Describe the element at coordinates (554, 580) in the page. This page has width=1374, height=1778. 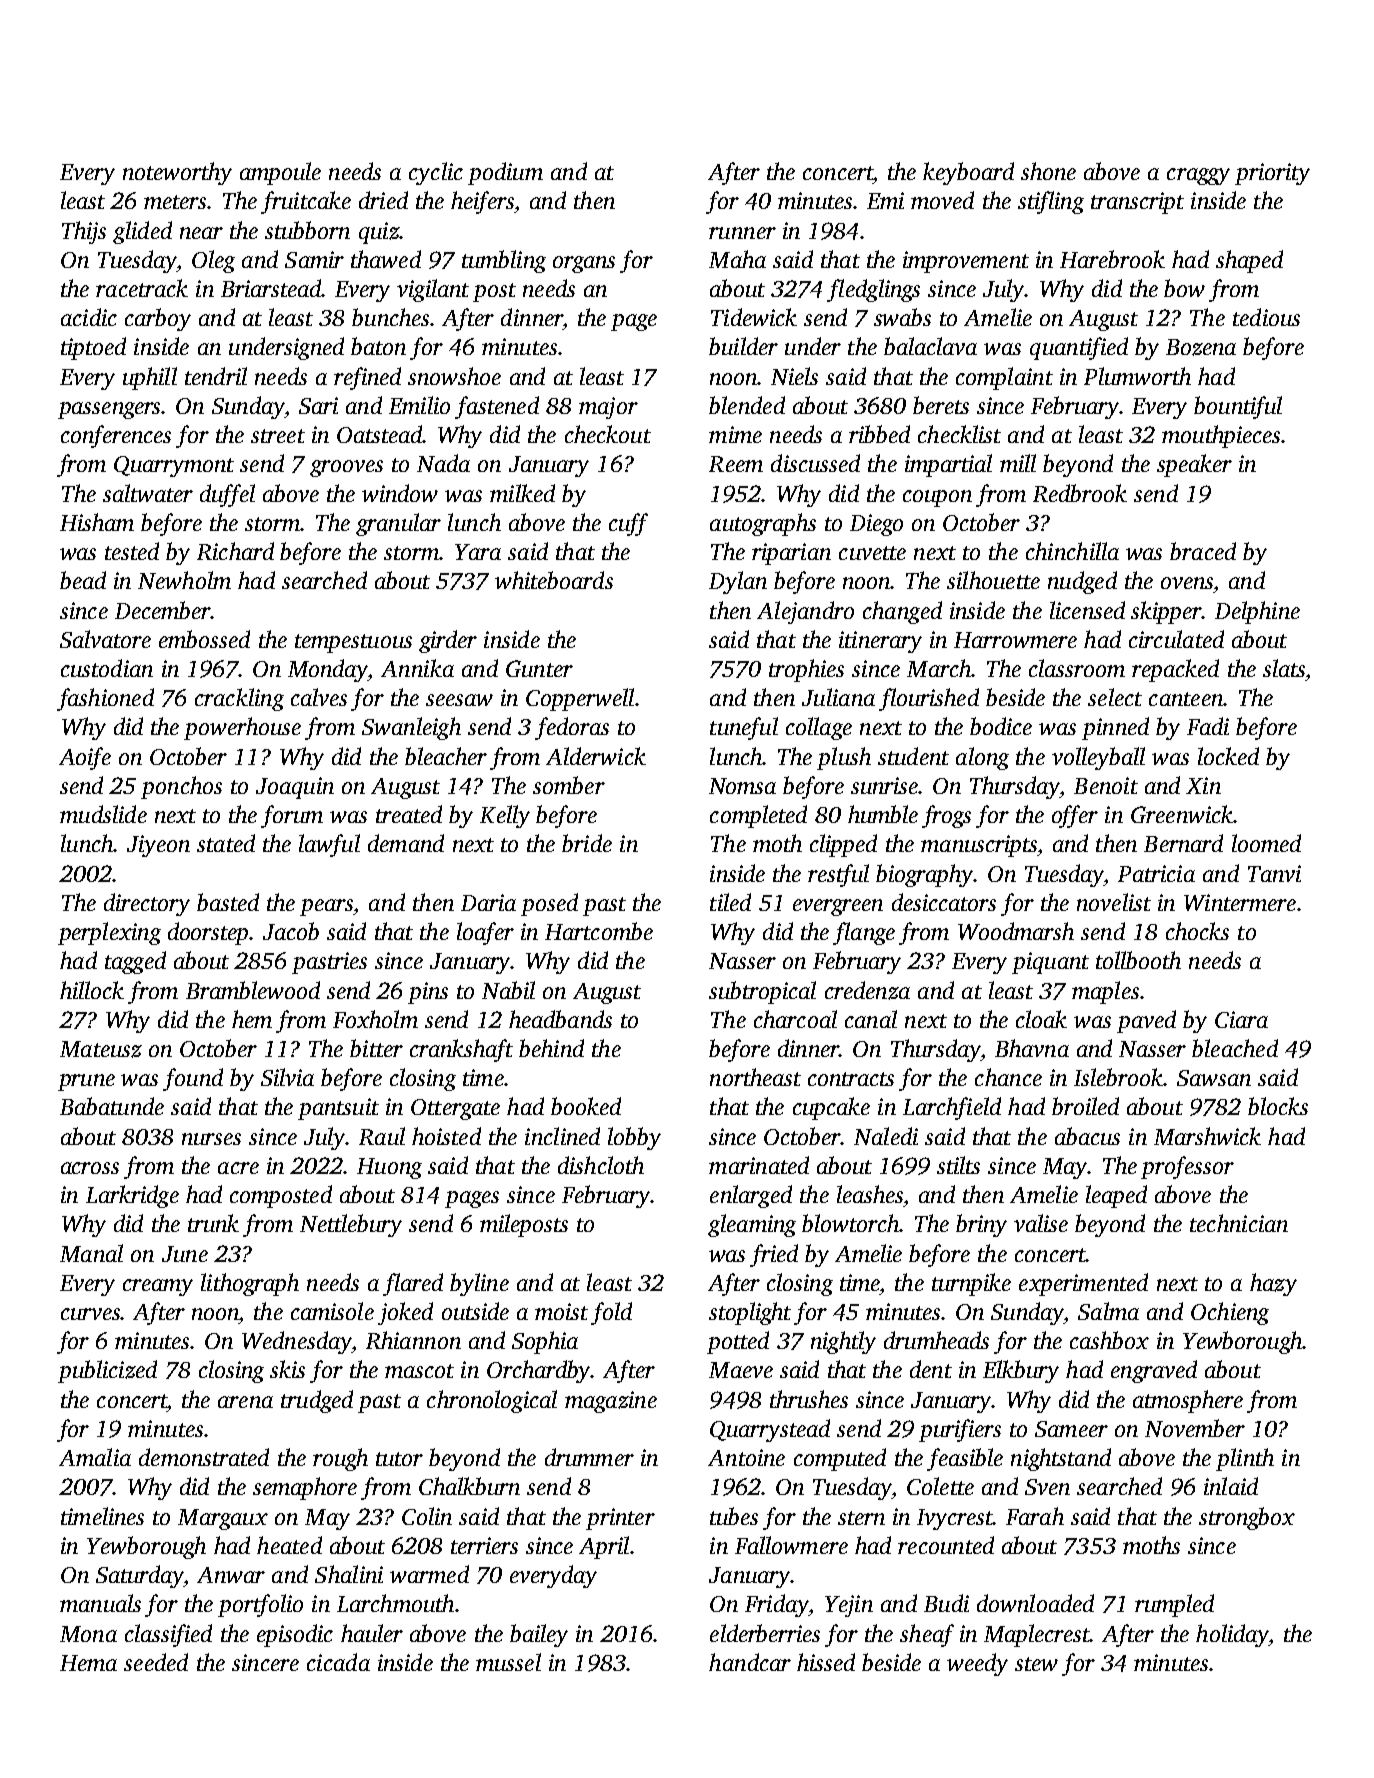
I see `whiteboards` at that location.
